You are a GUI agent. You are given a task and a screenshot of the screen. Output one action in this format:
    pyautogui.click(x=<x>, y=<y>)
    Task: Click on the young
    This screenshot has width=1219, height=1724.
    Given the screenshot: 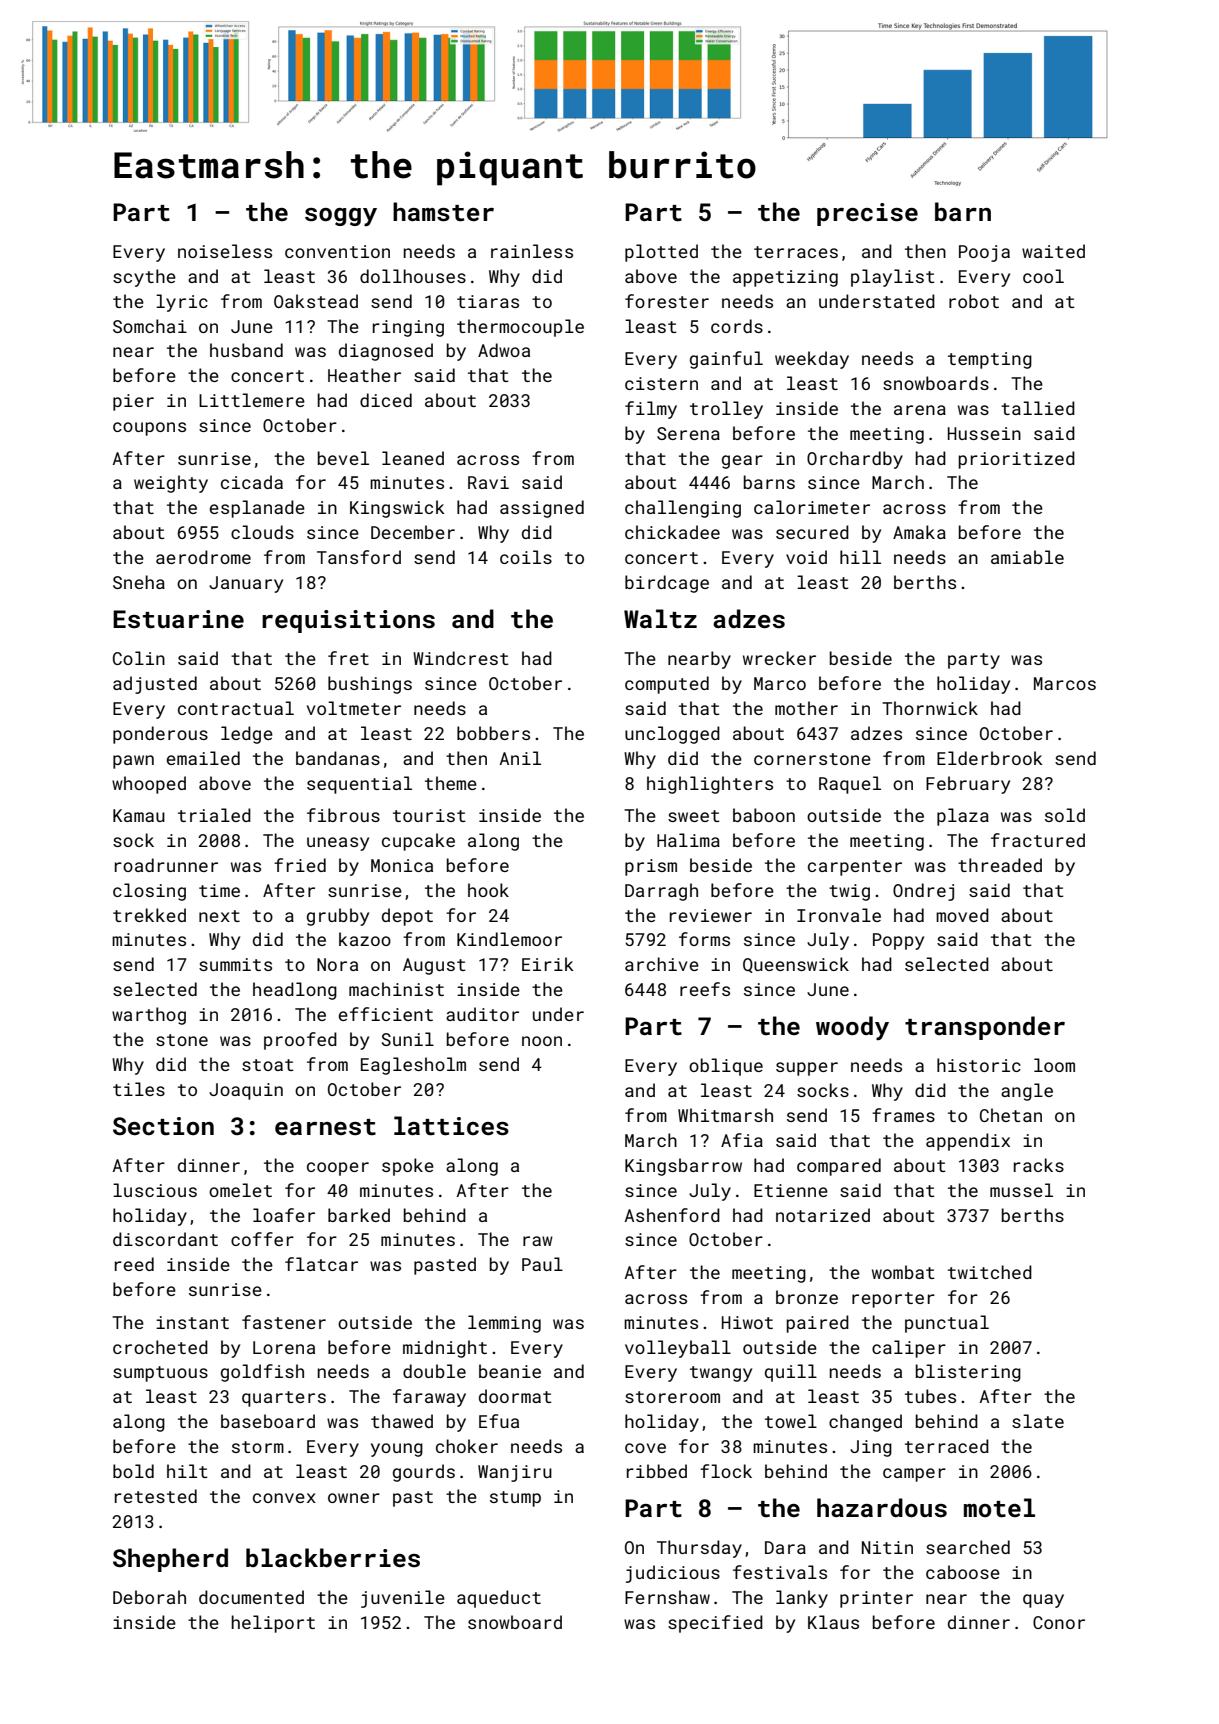 What is the action you would take?
    pyautogui.click(x=397, y=1450)
